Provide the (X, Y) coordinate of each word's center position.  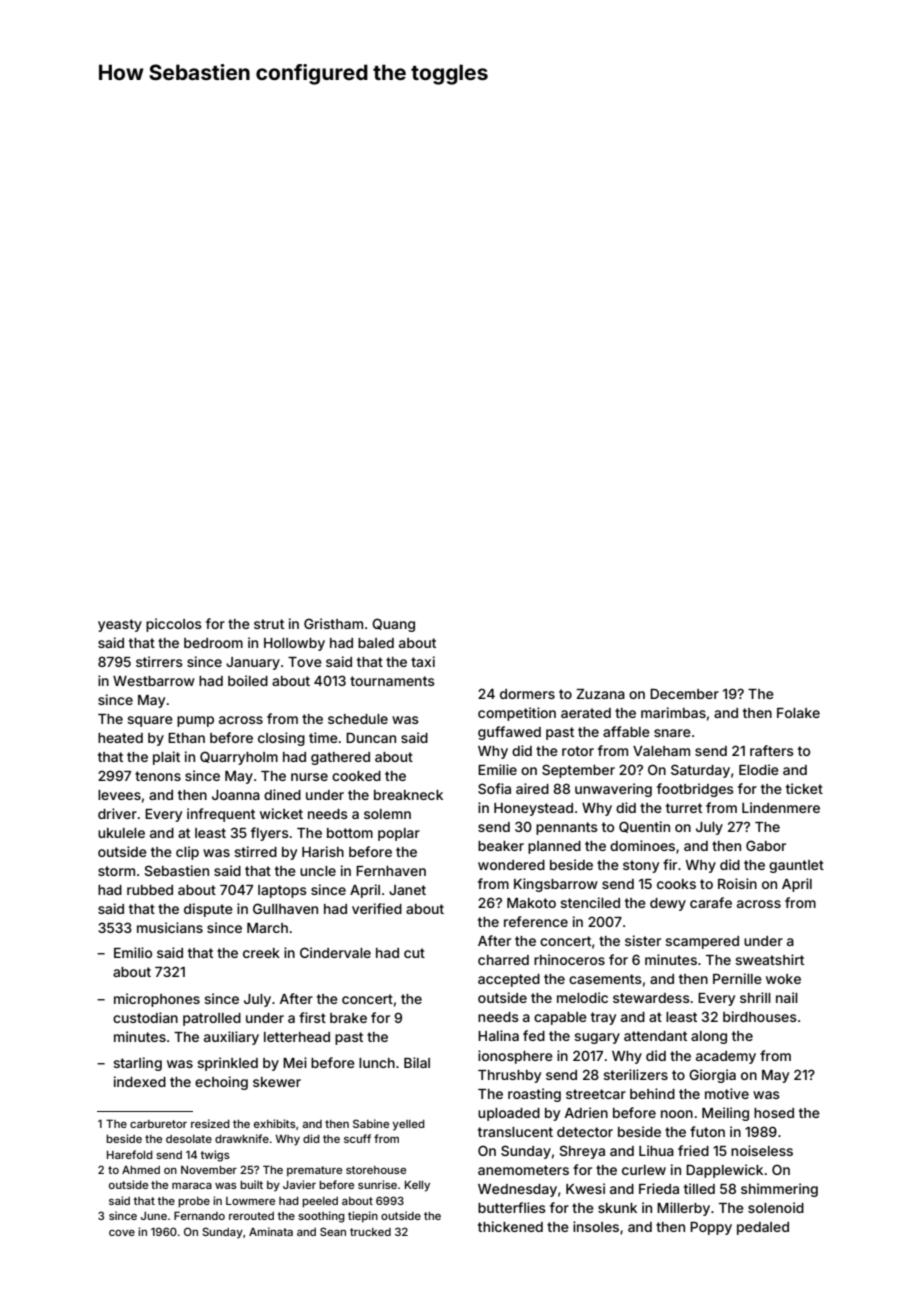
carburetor (158, 1124)
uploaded (509, 1114)
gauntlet (796, 866)
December (684, 693)
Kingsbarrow (556, 885)
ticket (804, 788)
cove (122, 1233)
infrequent (221, 815)
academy (726, 1057)
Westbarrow (154, 681)
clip (187, 853)
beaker (501, 846)
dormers (527, 694)
